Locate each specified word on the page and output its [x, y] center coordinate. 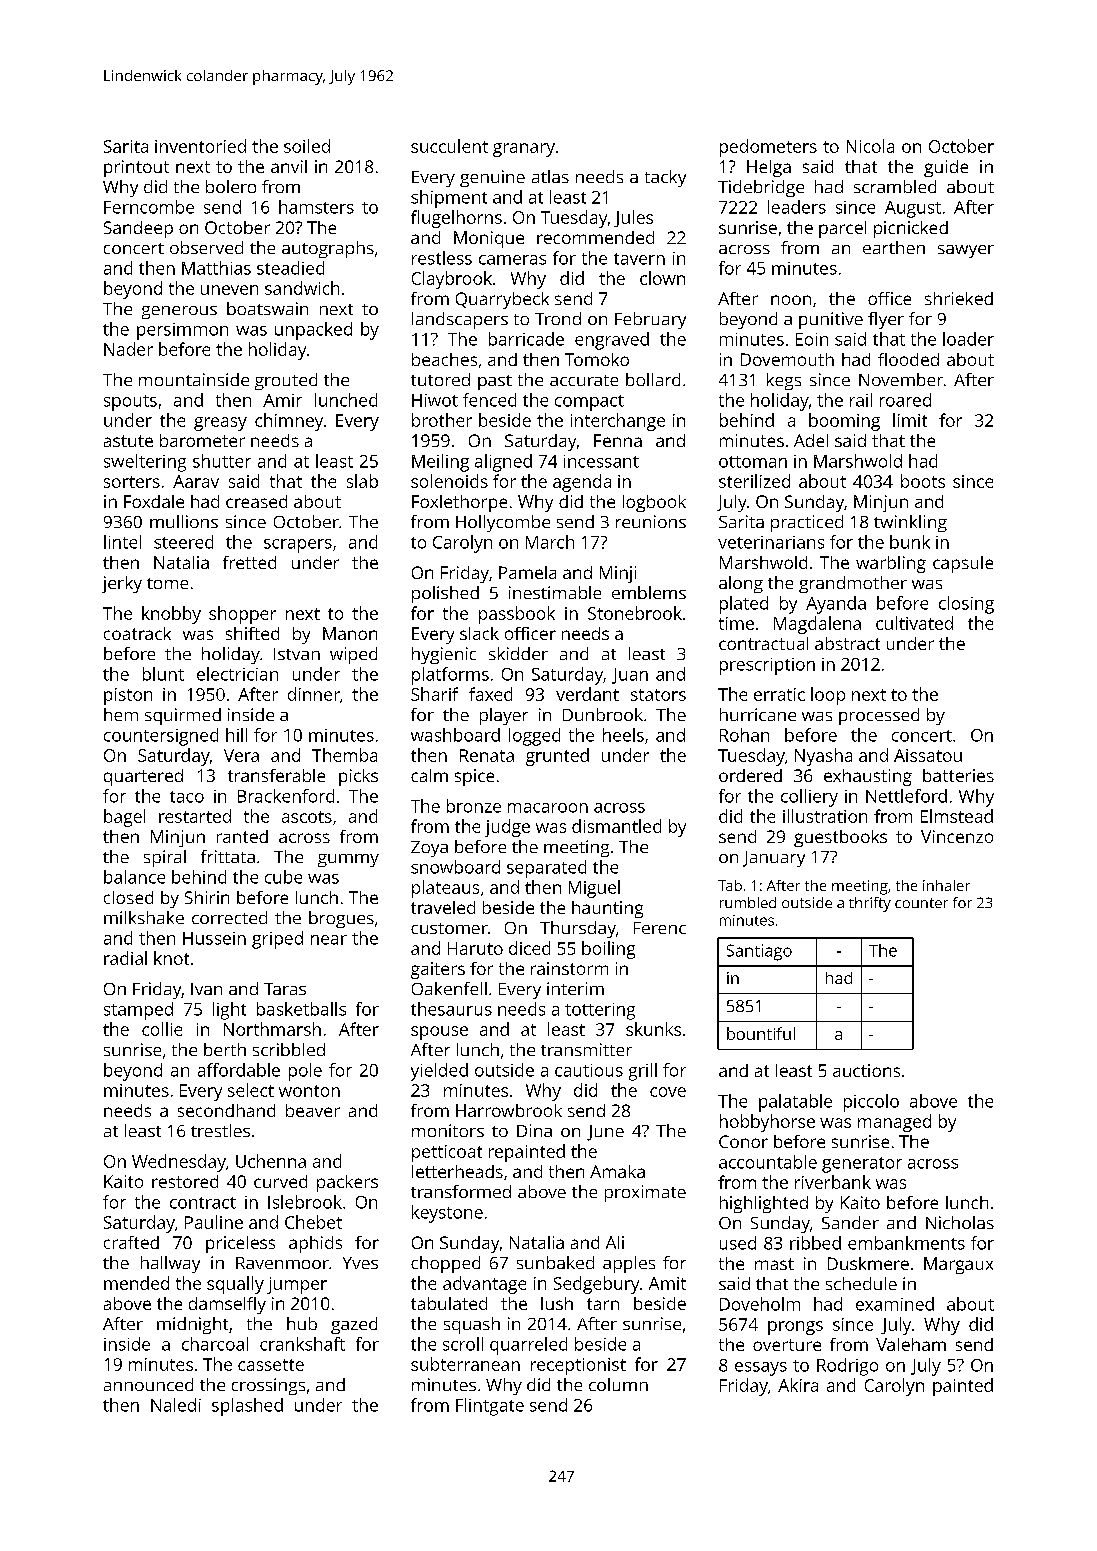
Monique [489, 239]
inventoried [200, 146]
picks [358, 777]
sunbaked [555, 1262]
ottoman [753, 462]
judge [507, 828]
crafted [131, 1242]
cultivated [914, 623]
